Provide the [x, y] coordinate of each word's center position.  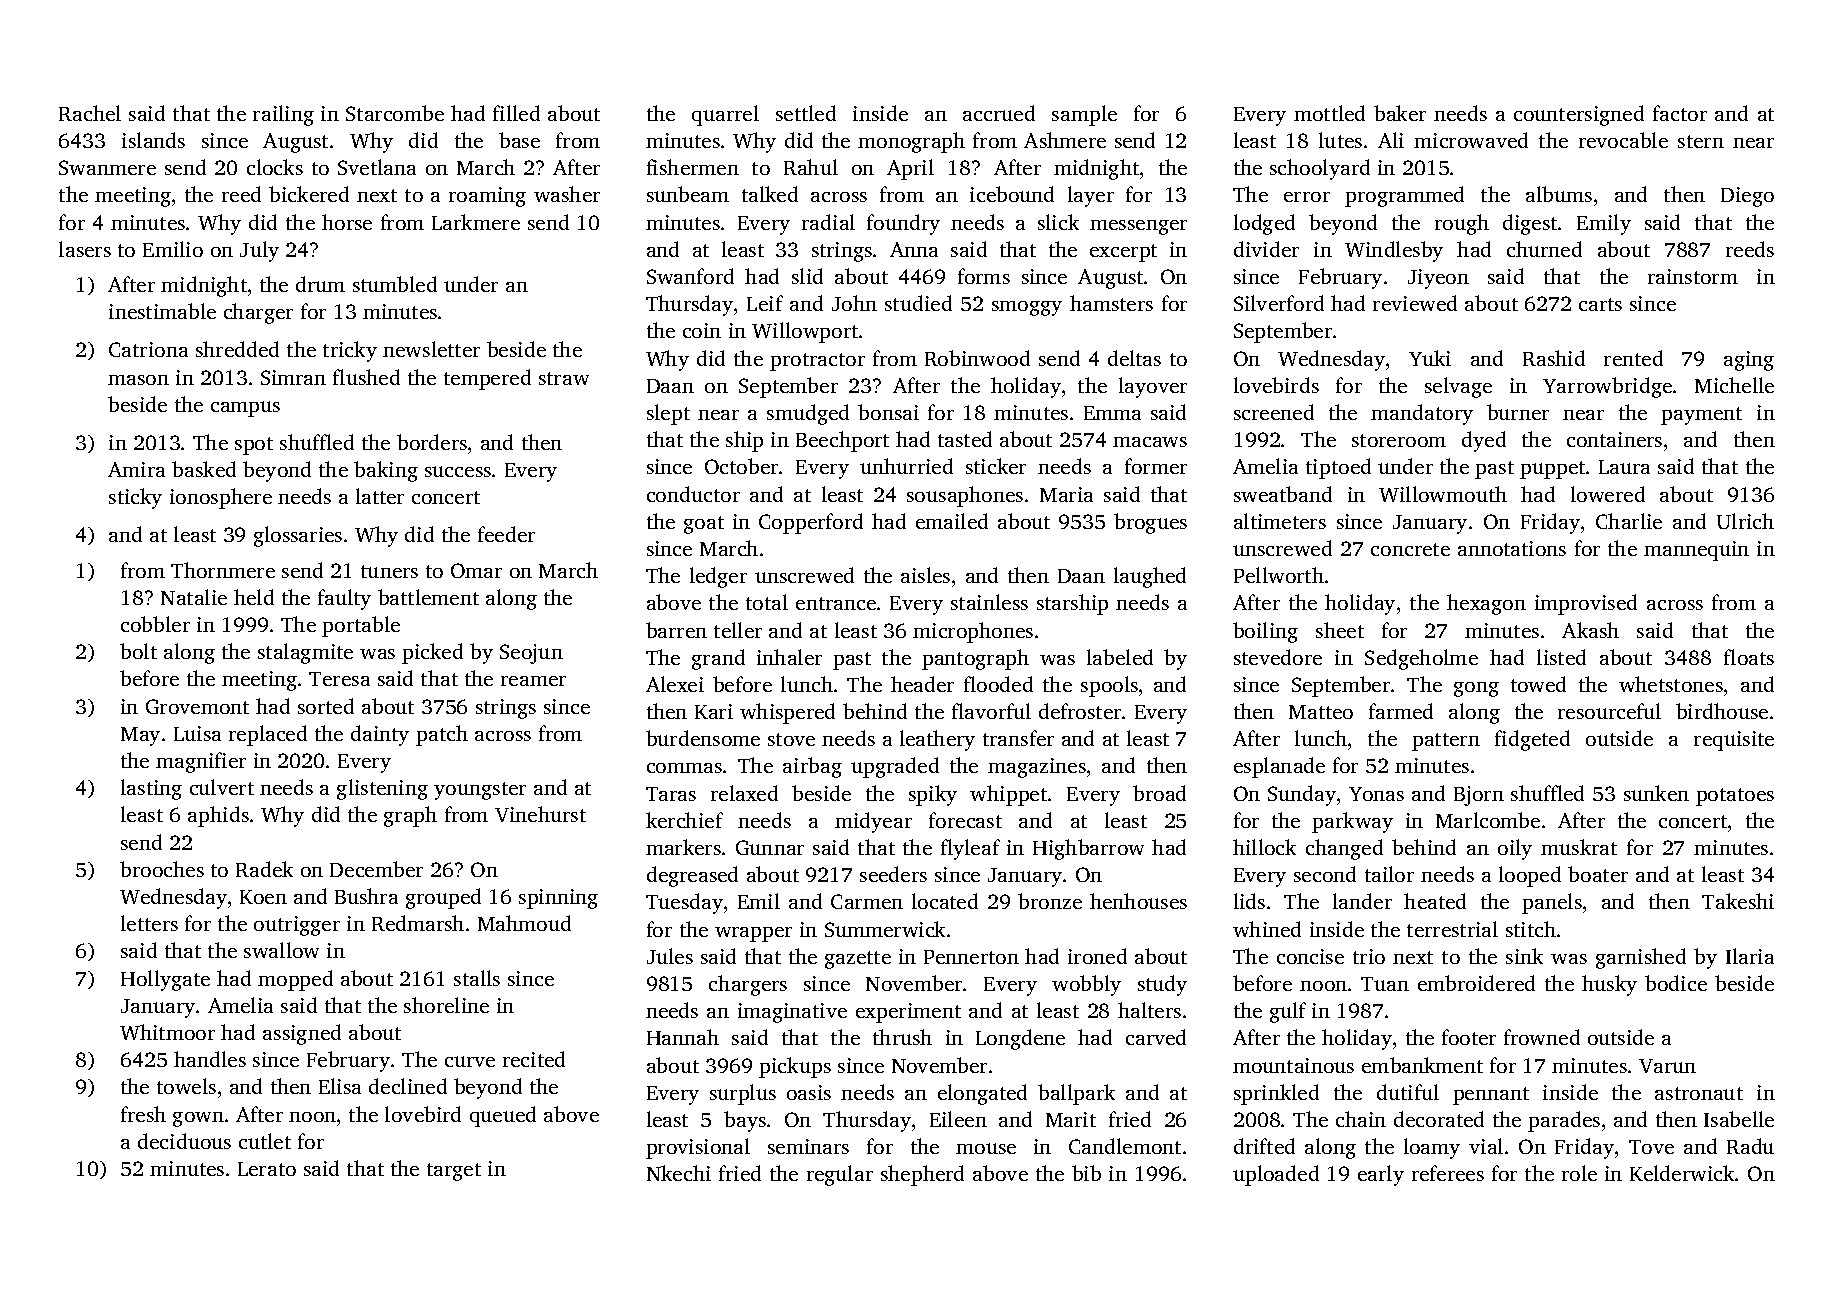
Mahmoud [524, 923]
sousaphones [965, 496]
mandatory [1422, 414]
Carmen [867, 901]
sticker [996, 466]
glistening [382, 789]
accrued [999, 113]
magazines [1037, 768]
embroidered [1476, 983]
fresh [143, 1114]
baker [1400, 113]
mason [138, 380]
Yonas [1376, 794]
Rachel [90, 113]
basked [204, 469]
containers [1614, 439]
